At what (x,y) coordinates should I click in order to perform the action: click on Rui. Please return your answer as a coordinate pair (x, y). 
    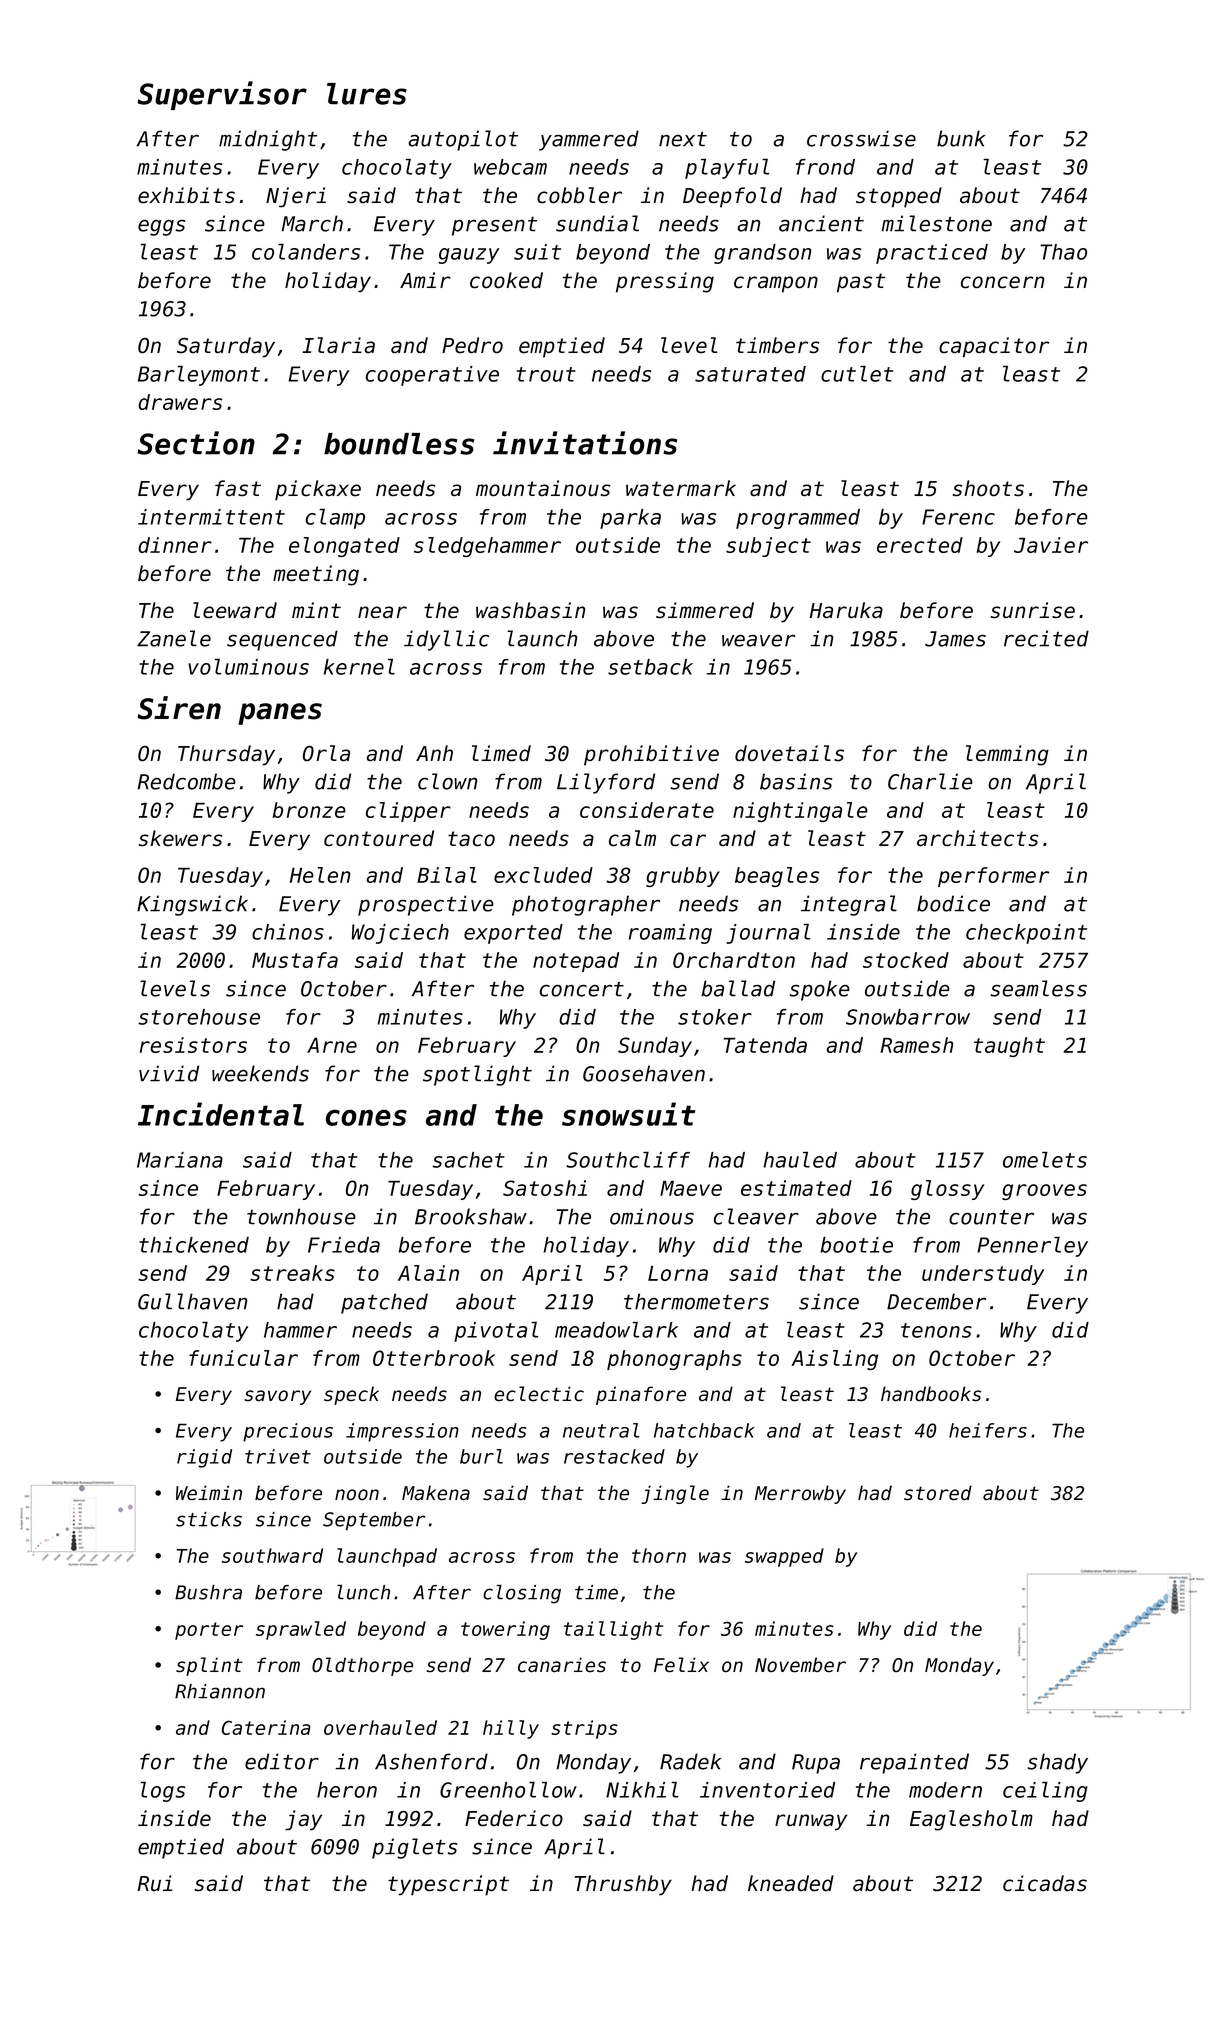
    Looking at the image, I should click on (154, 1883).
